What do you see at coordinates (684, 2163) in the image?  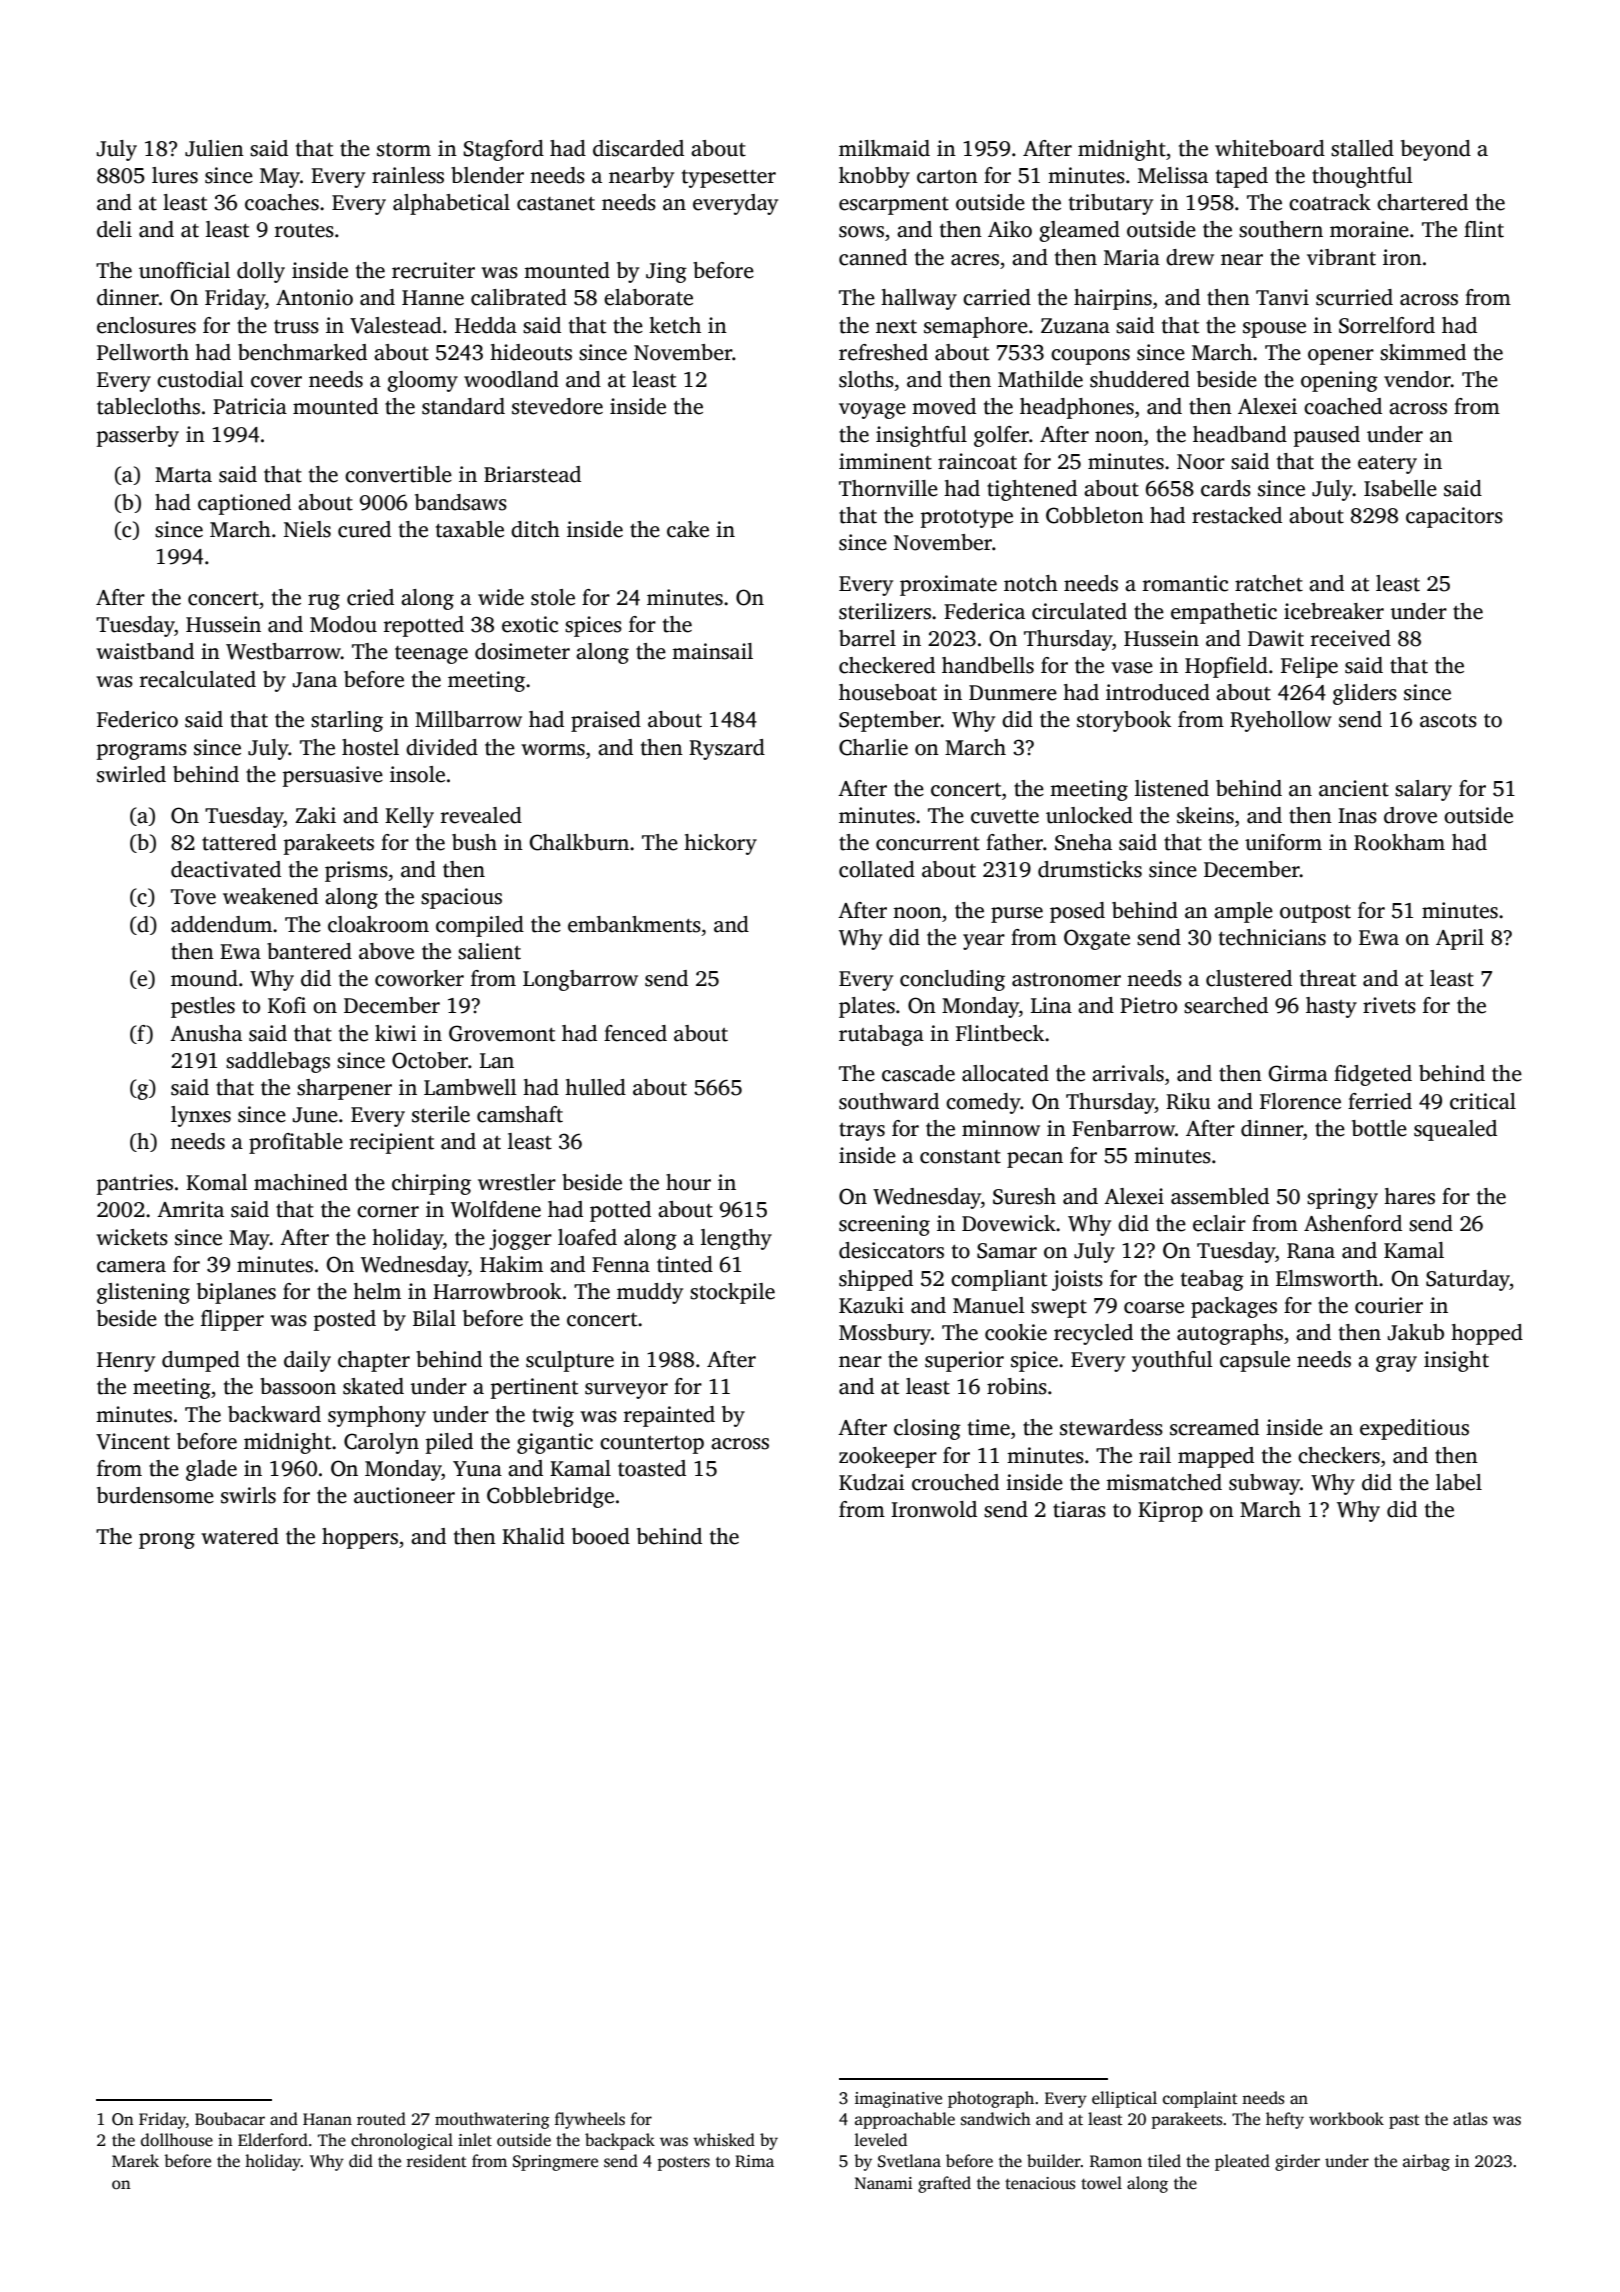 I see `posters` at bounding box center [684, 2163].
